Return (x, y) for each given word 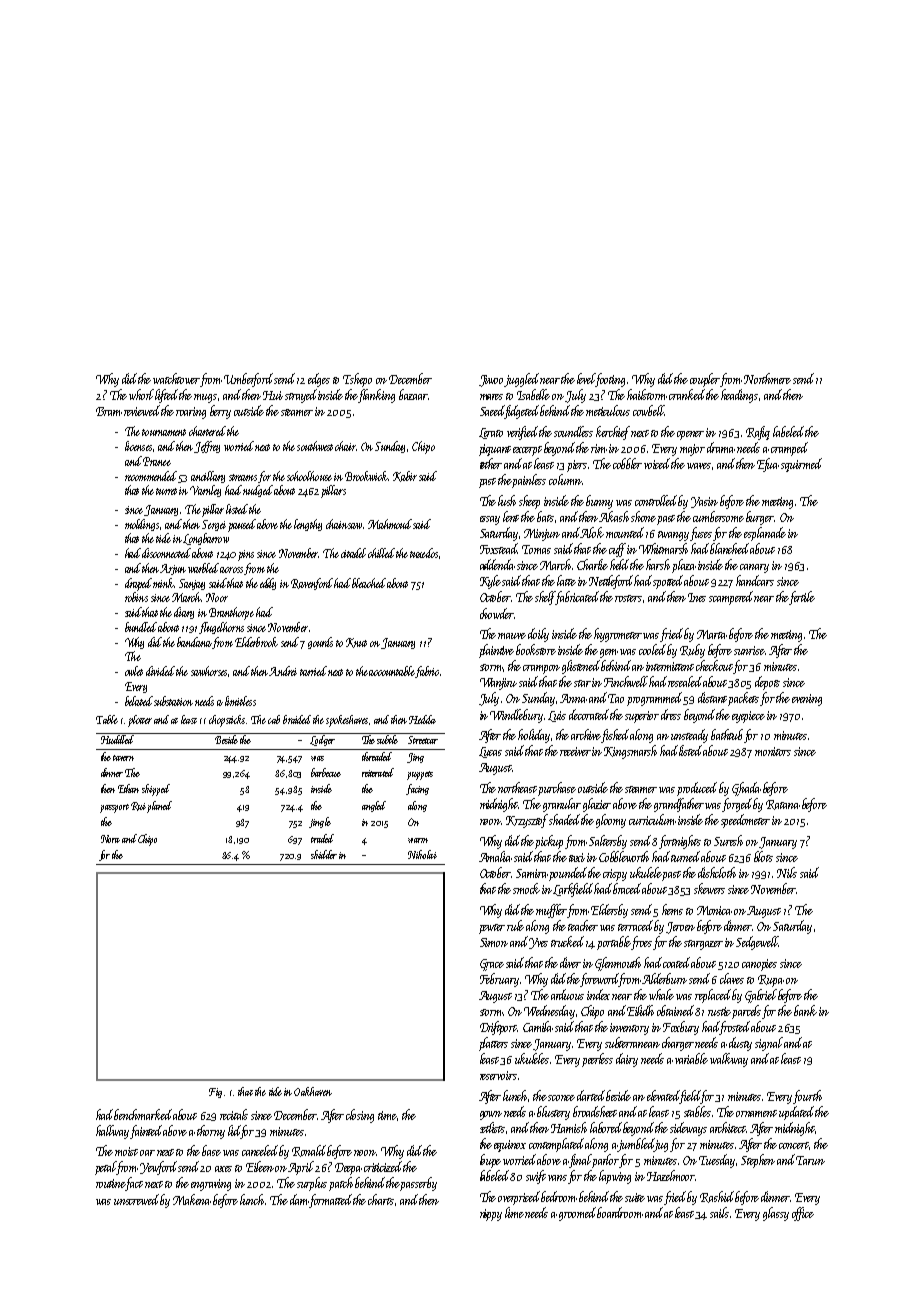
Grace (492, 965)
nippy (491, 1215)
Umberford (248, 380)
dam (299, 1199)
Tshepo (357, 380)
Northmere (767, 378)
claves (732, 978)
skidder (324, 854)
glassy (776, 1214)
